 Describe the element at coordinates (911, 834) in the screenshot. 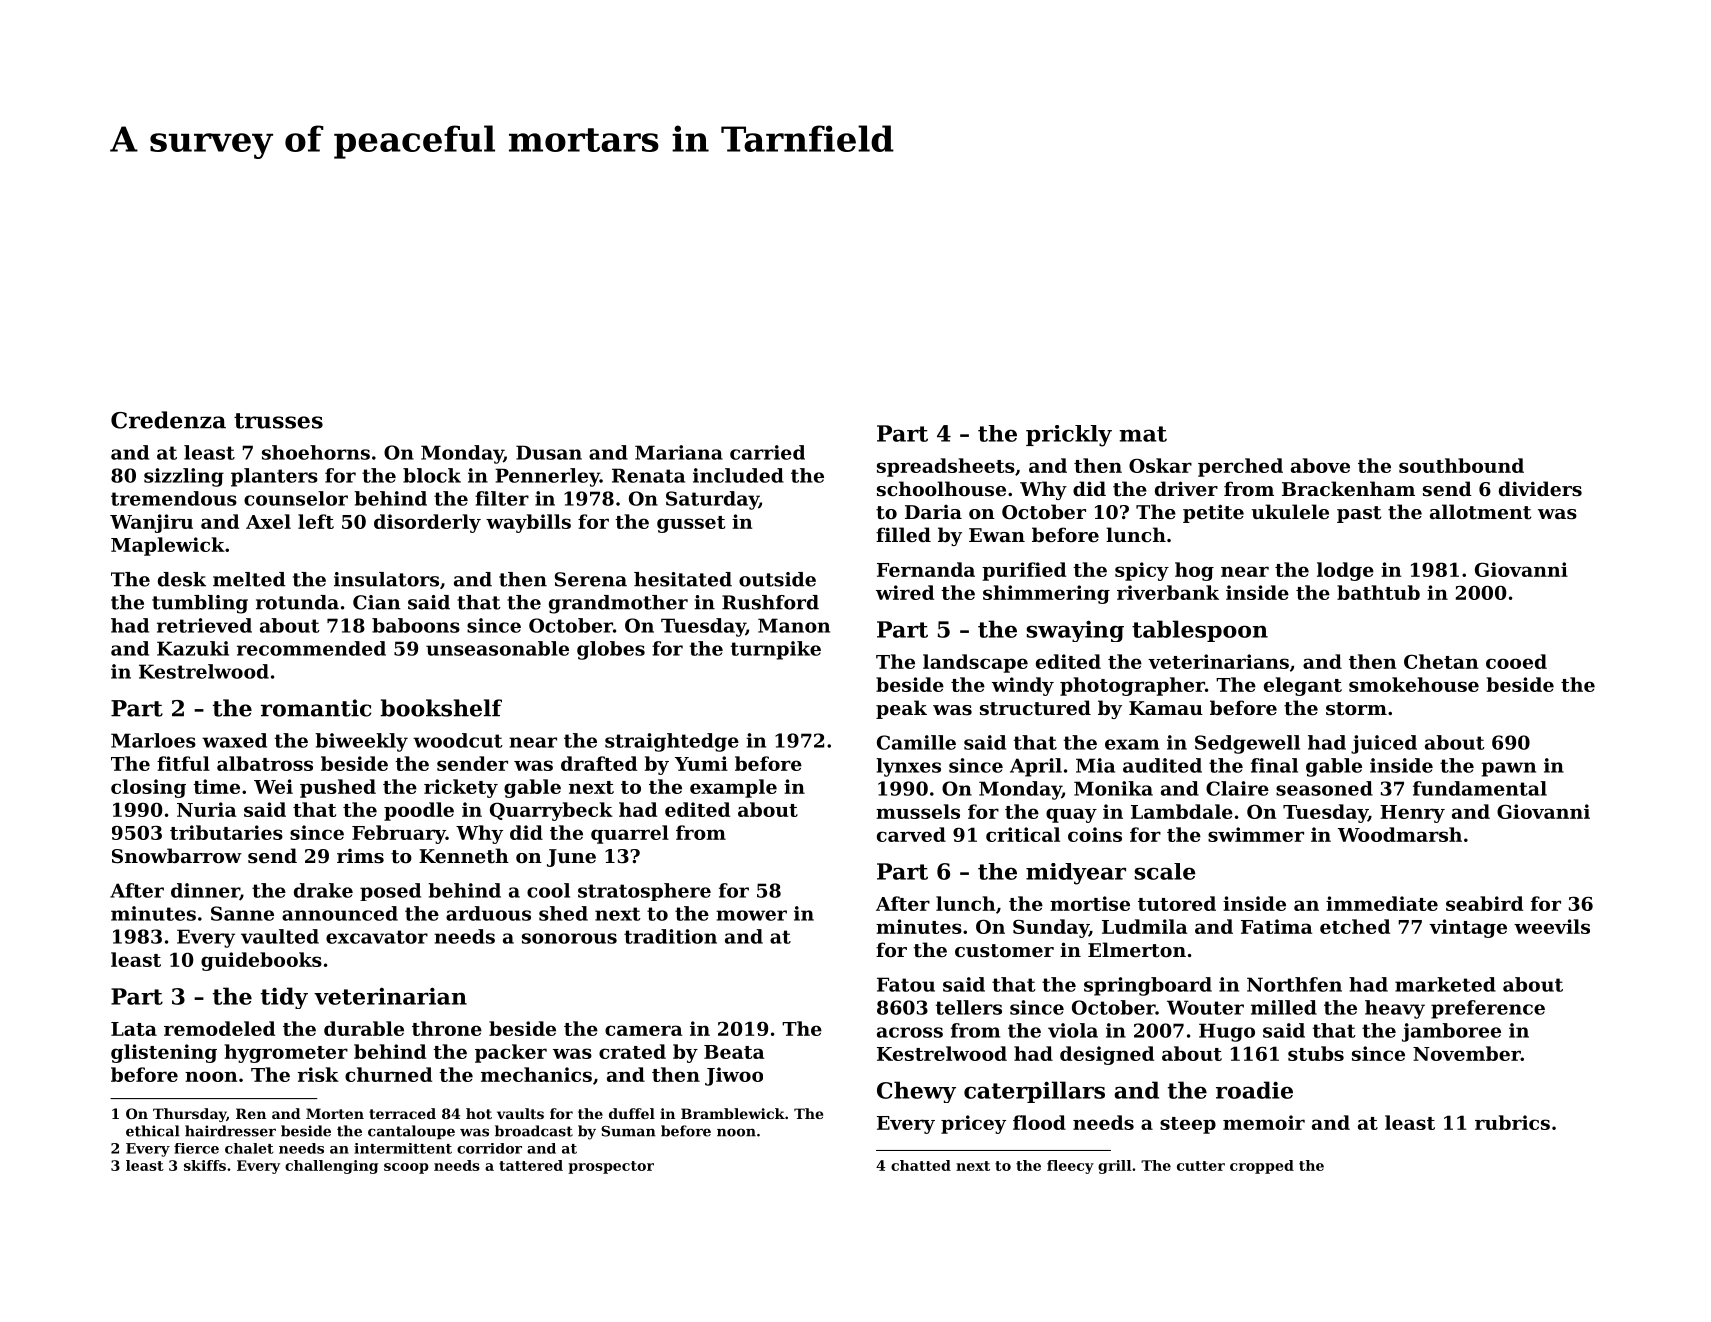

I see `carved` at that location.
